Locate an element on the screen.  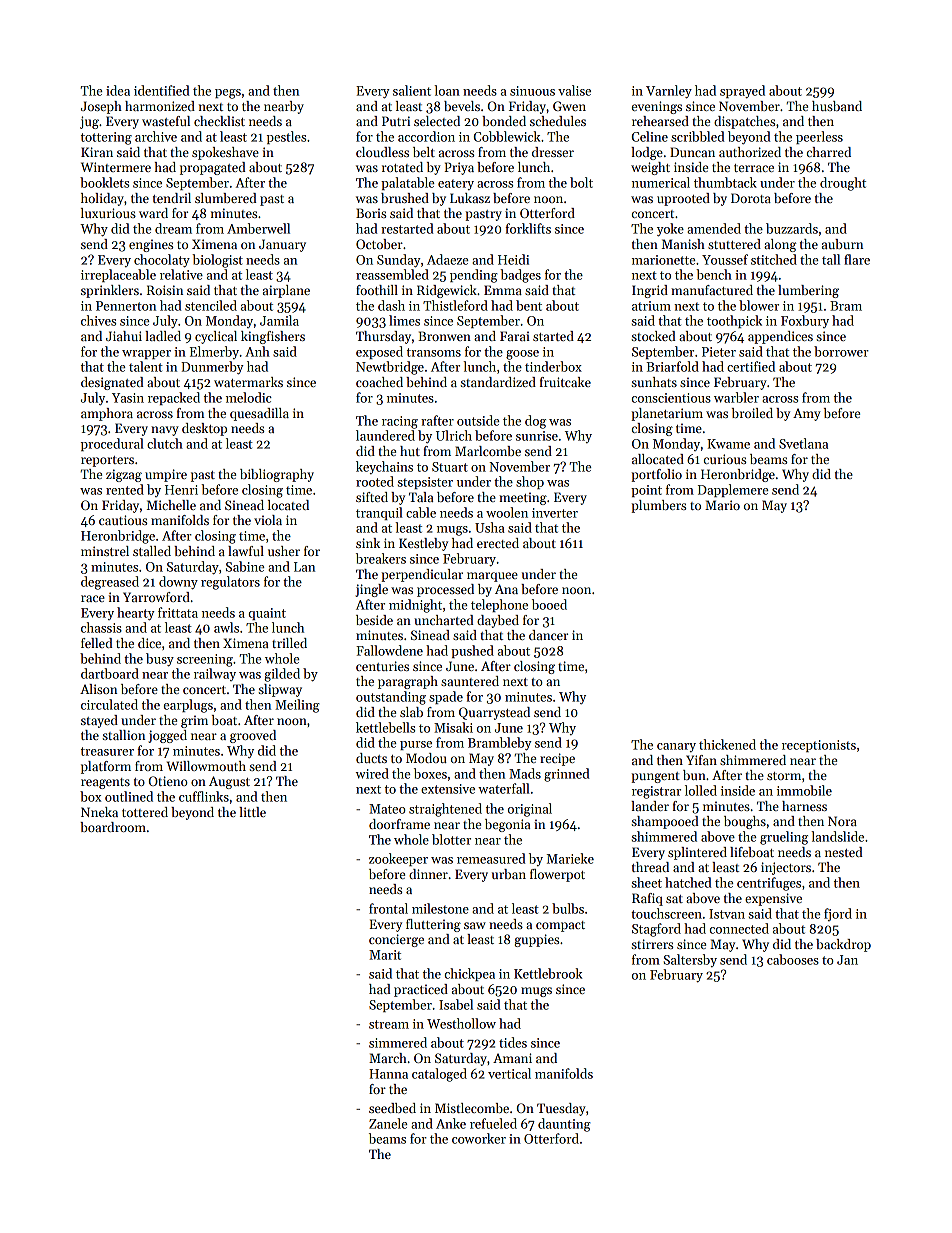
plumbers is located at coordinates (658, 506).
